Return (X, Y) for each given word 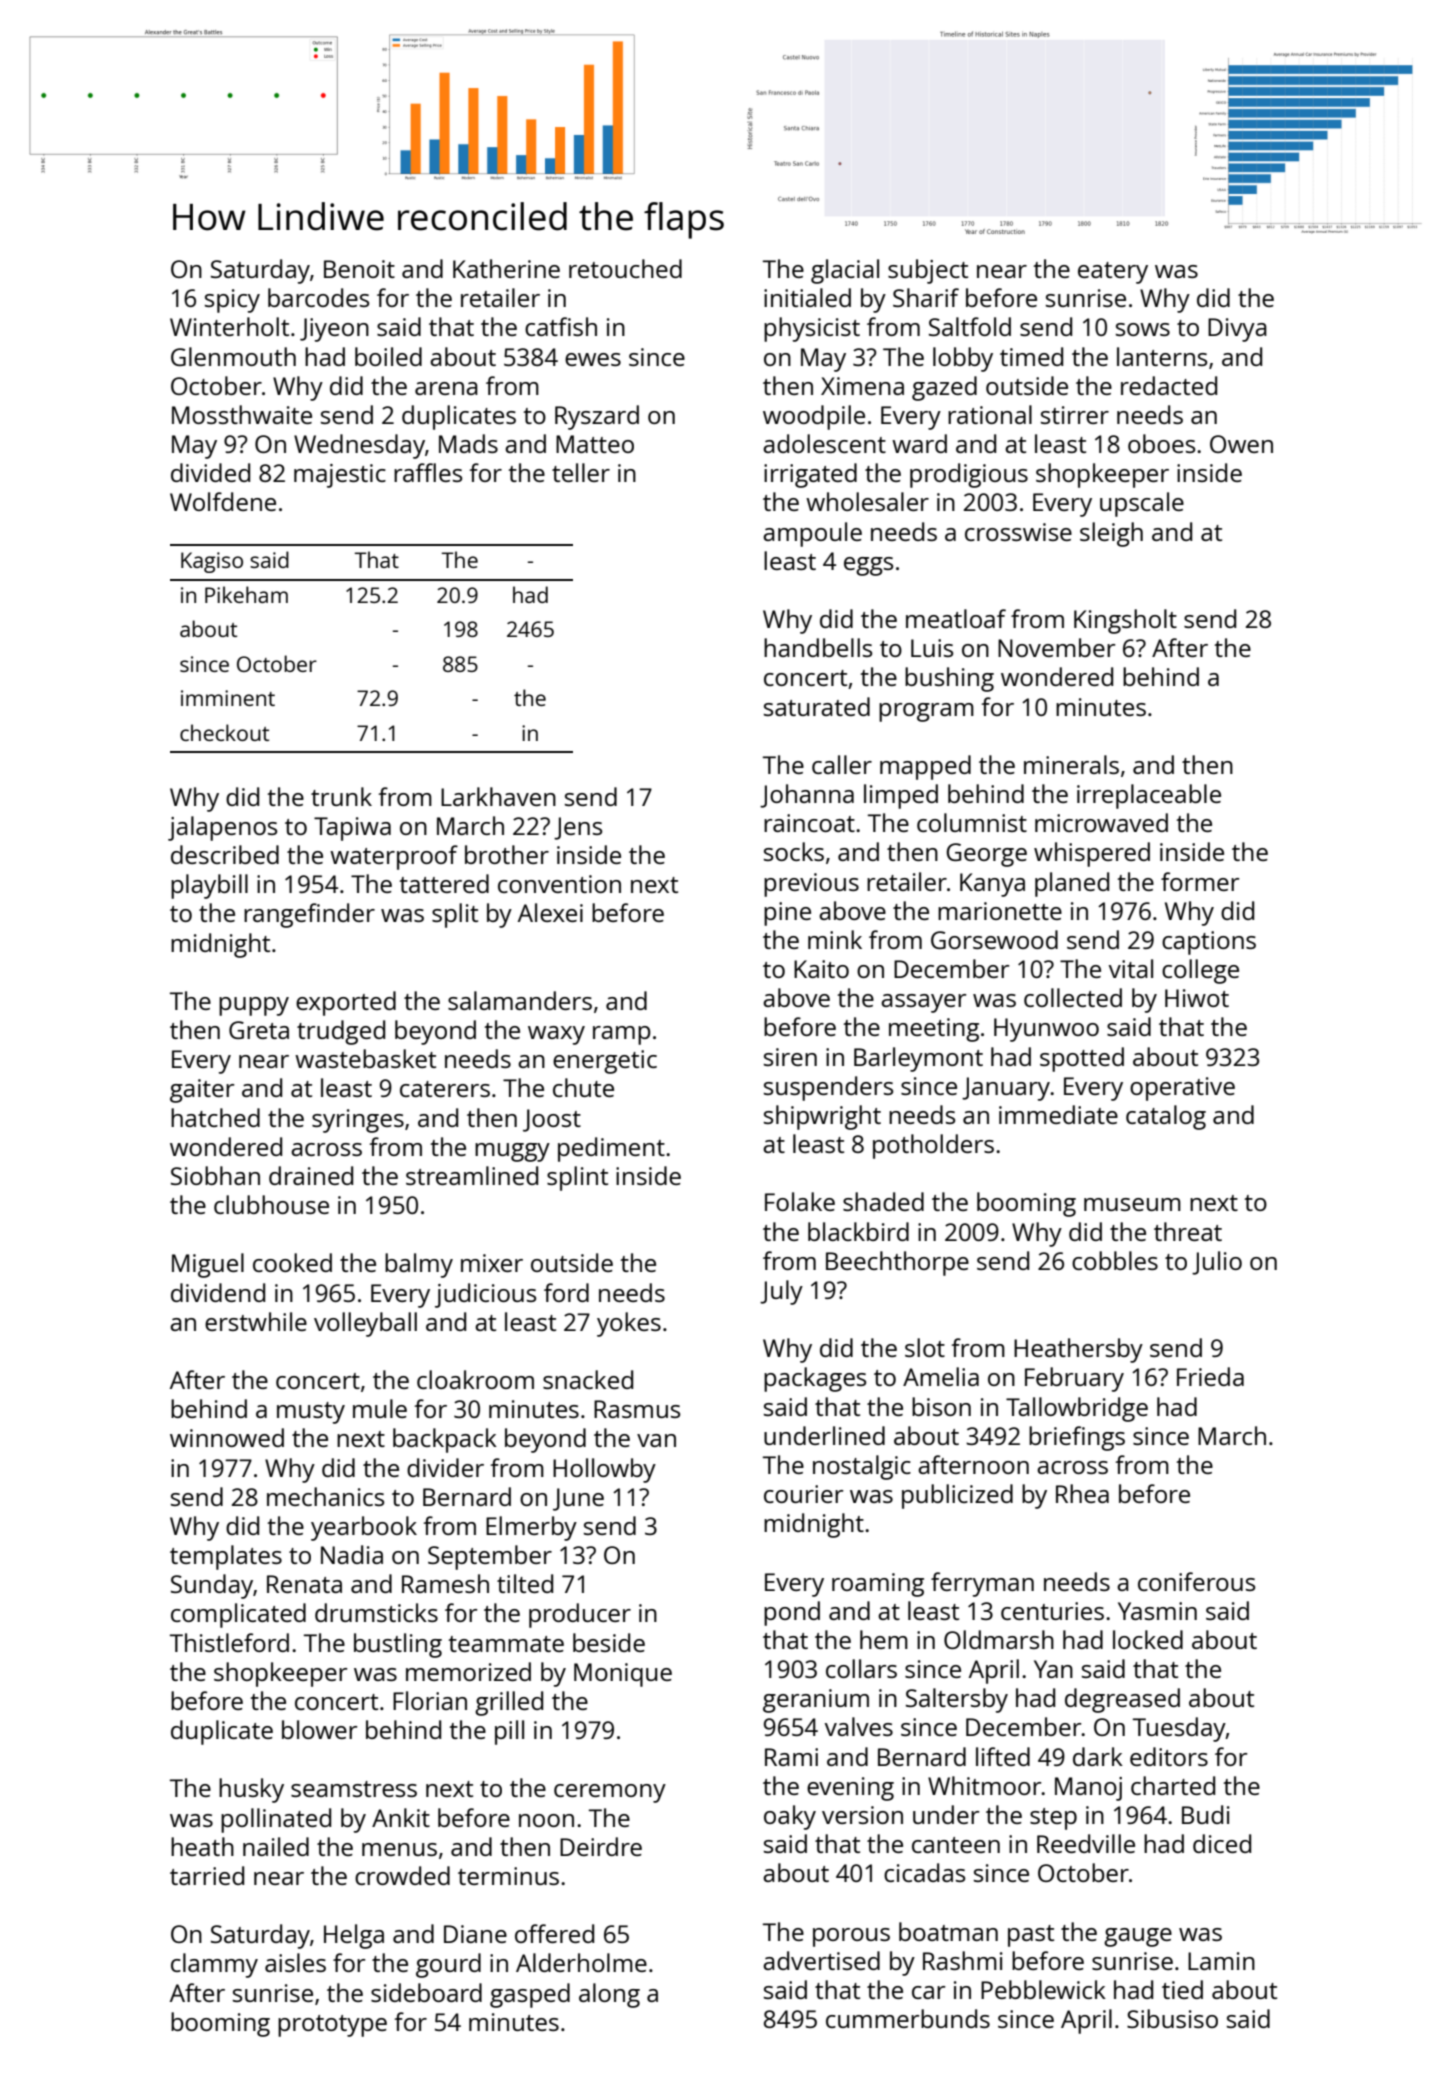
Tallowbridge (1077, 1409)
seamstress (354, 1789)
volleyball (365, 1324)
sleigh (1111, 534)
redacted (1169, 385)
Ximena (862, 386)
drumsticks (376, 1612)
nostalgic (862, 1467)
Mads (468, 443)
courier (804, 1494)
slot (925, 1347)
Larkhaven (498, 796)
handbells (818, 647)
